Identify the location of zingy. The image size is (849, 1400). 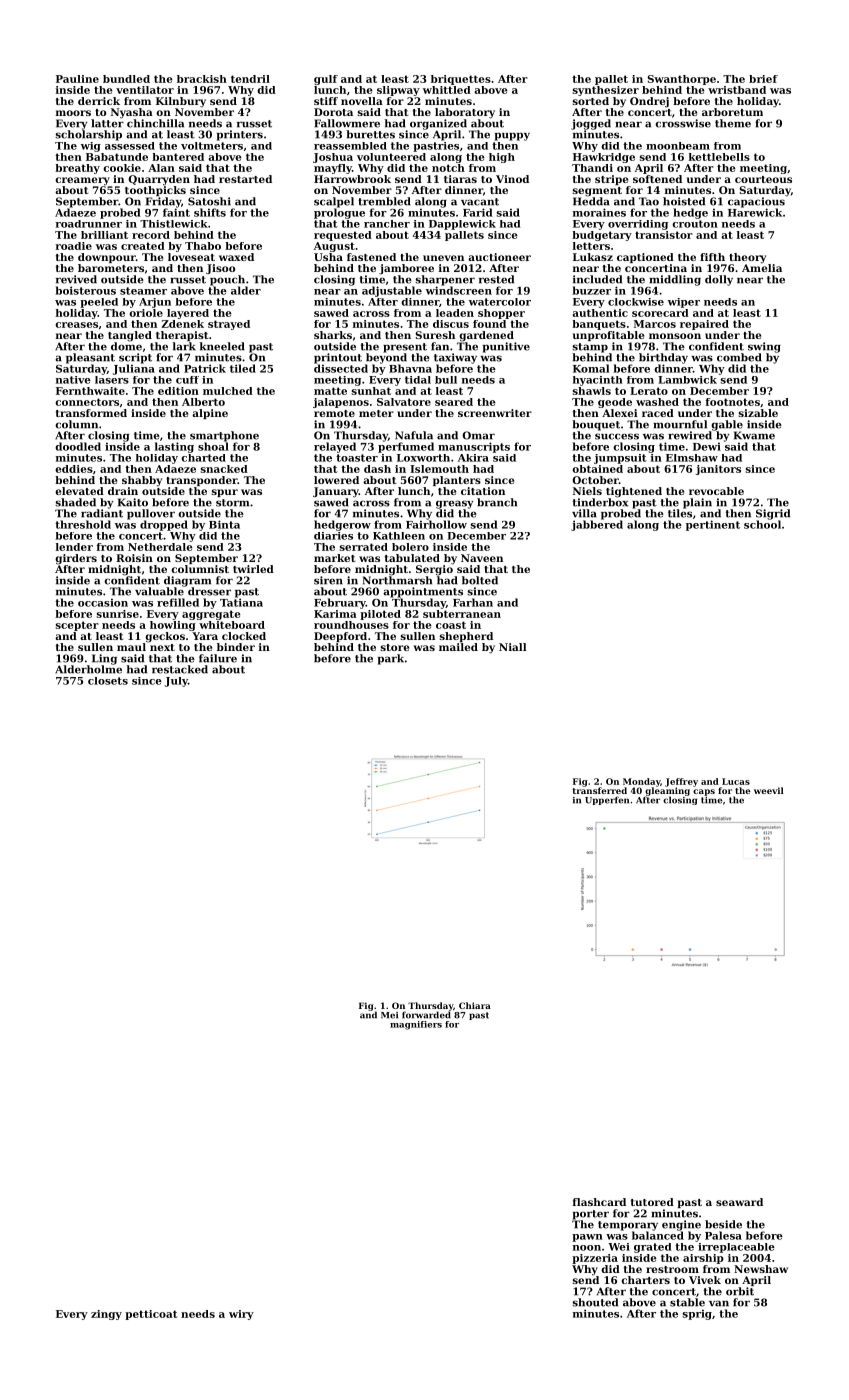
(106, 1315).
